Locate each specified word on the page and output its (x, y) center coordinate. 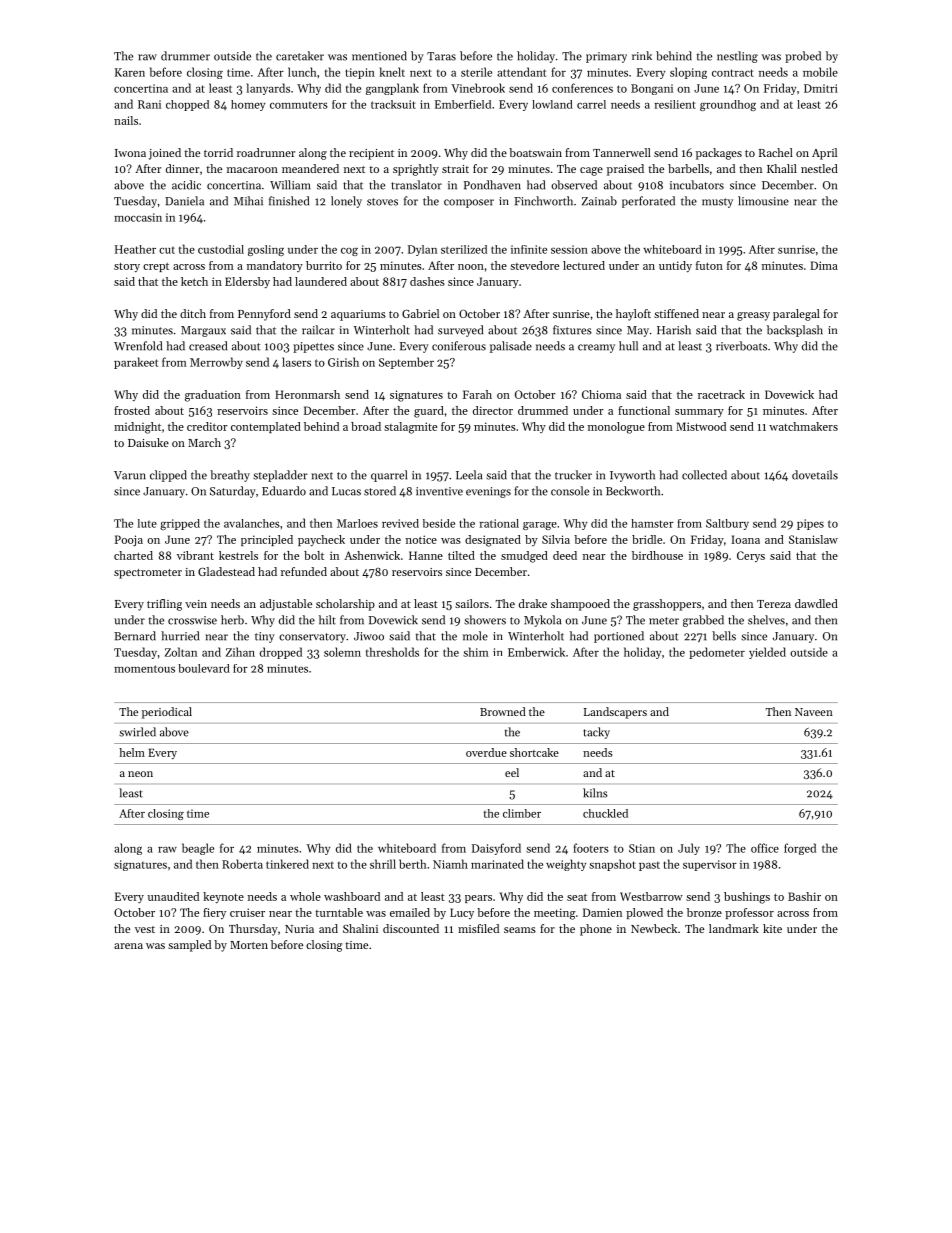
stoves (382, 202)
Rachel (776, 152)
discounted (411, 928)
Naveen (814, 712)
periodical (167, 713)
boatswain (535, 152)
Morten (249, 945)
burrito (324, 265)
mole (475, 636)
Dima (824, 265)
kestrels (238, 555)
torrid (218, 152)
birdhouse (657, 555)
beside (439, 523)
